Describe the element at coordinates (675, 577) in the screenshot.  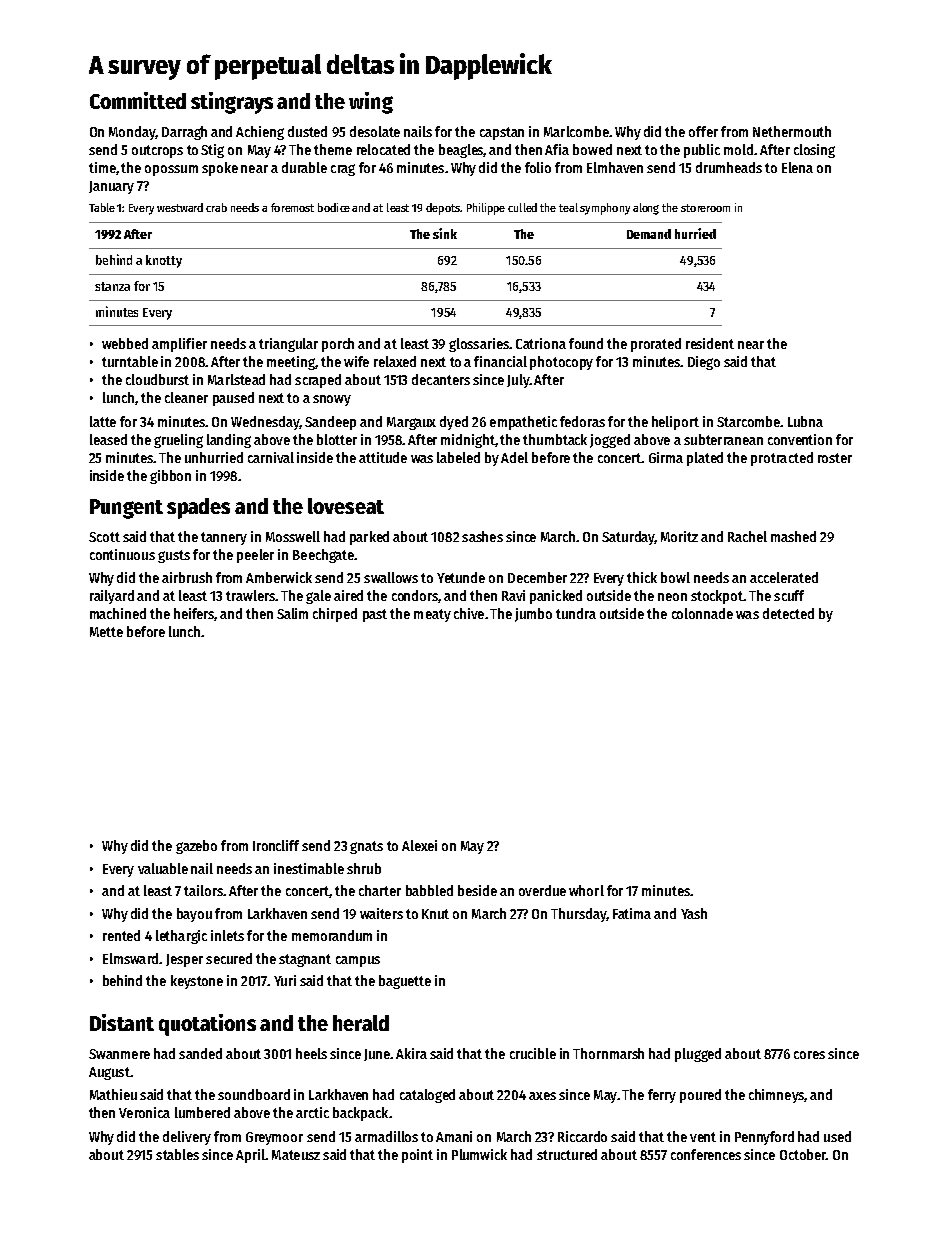
I see `bowl` at that location.
